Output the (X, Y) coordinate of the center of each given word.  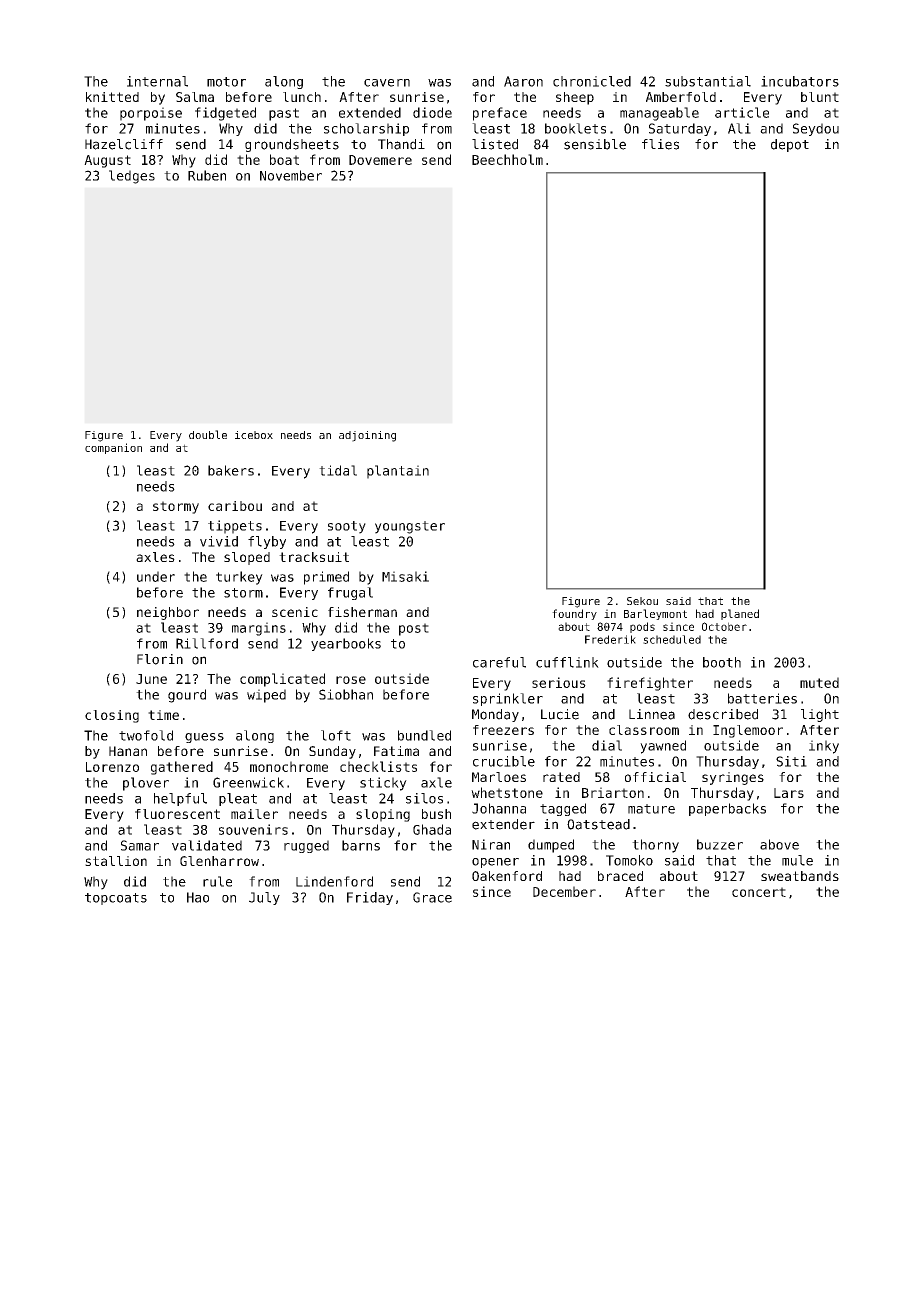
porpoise (151, 114)
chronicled (592, 81)
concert (759, 892)
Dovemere (380, 160)
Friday (370, 898)
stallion (116, 861)
